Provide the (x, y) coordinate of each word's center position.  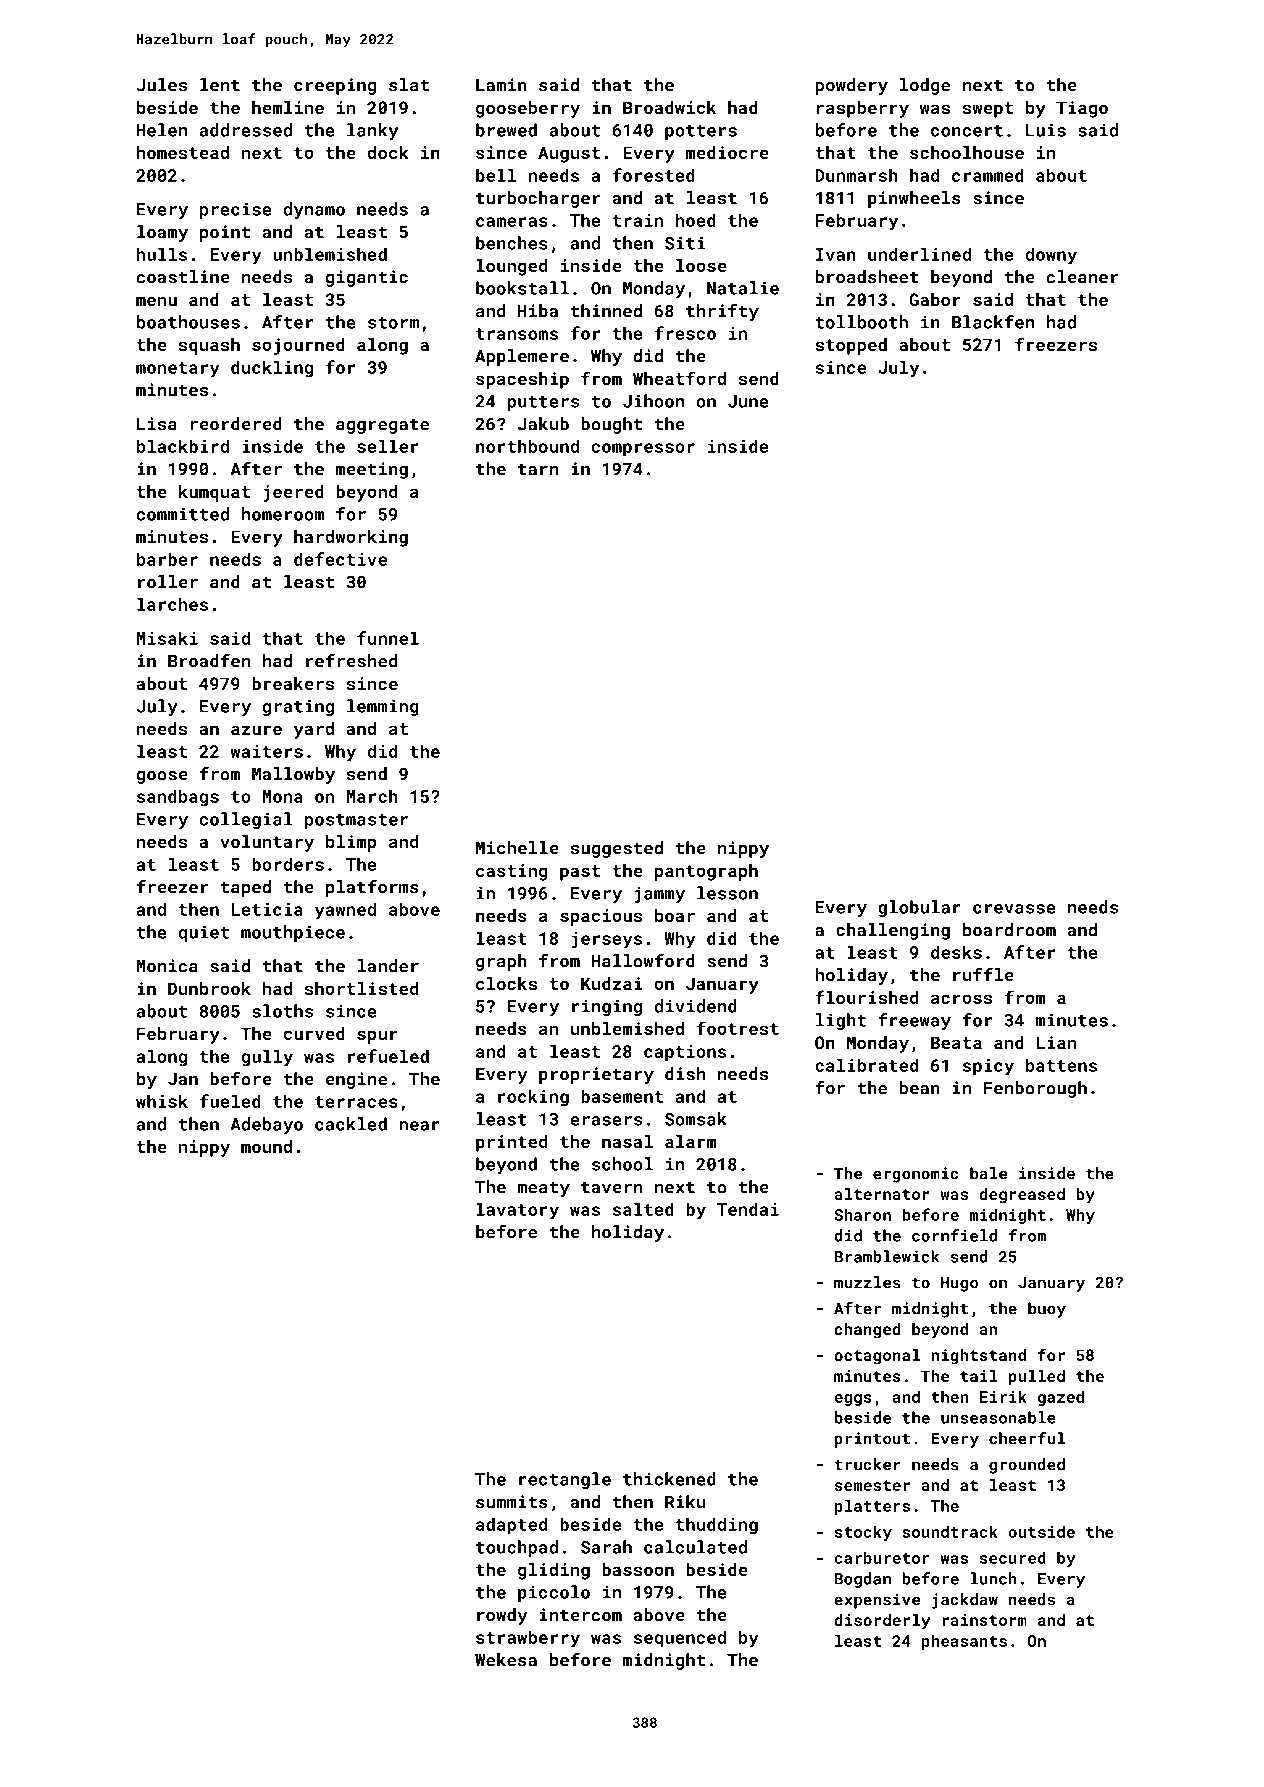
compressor (643, 450)
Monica (167, 966)
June (748, 401)
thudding (717, 1526)
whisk (162, 1101)
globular (919, 908)
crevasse (1014, 909)
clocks (506, 983)
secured (1013, 1557)
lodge (925, 86)
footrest (738, 1028)
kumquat (214, 493)
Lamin (501, 85)
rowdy (502, 1616)
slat (409, 85)
